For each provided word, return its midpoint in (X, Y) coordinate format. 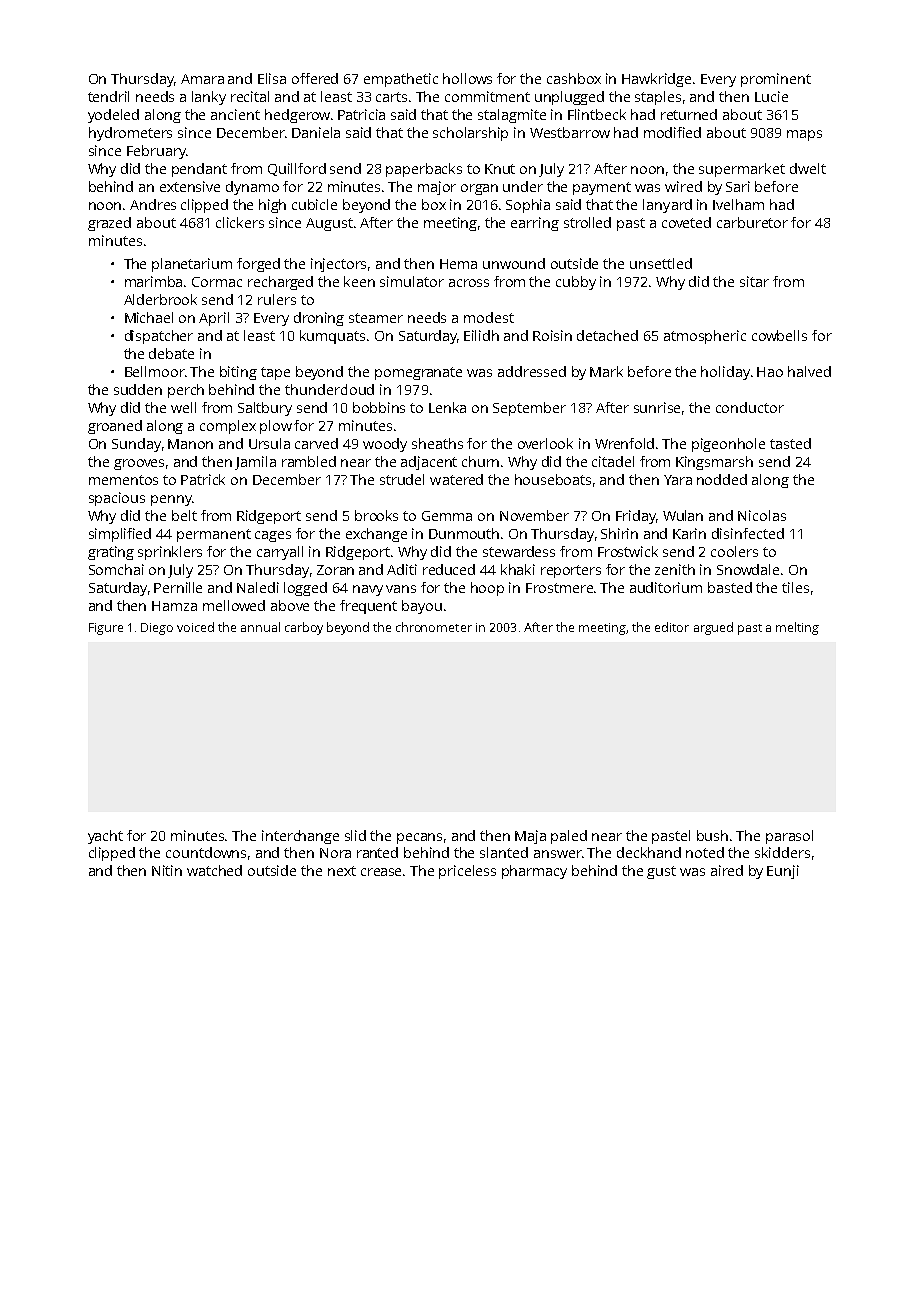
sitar (754, 281)
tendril (108, 96)
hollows (467, 78)
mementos (123, 480)
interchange (300, 837)
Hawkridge (656, 80)
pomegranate (418, 373)
